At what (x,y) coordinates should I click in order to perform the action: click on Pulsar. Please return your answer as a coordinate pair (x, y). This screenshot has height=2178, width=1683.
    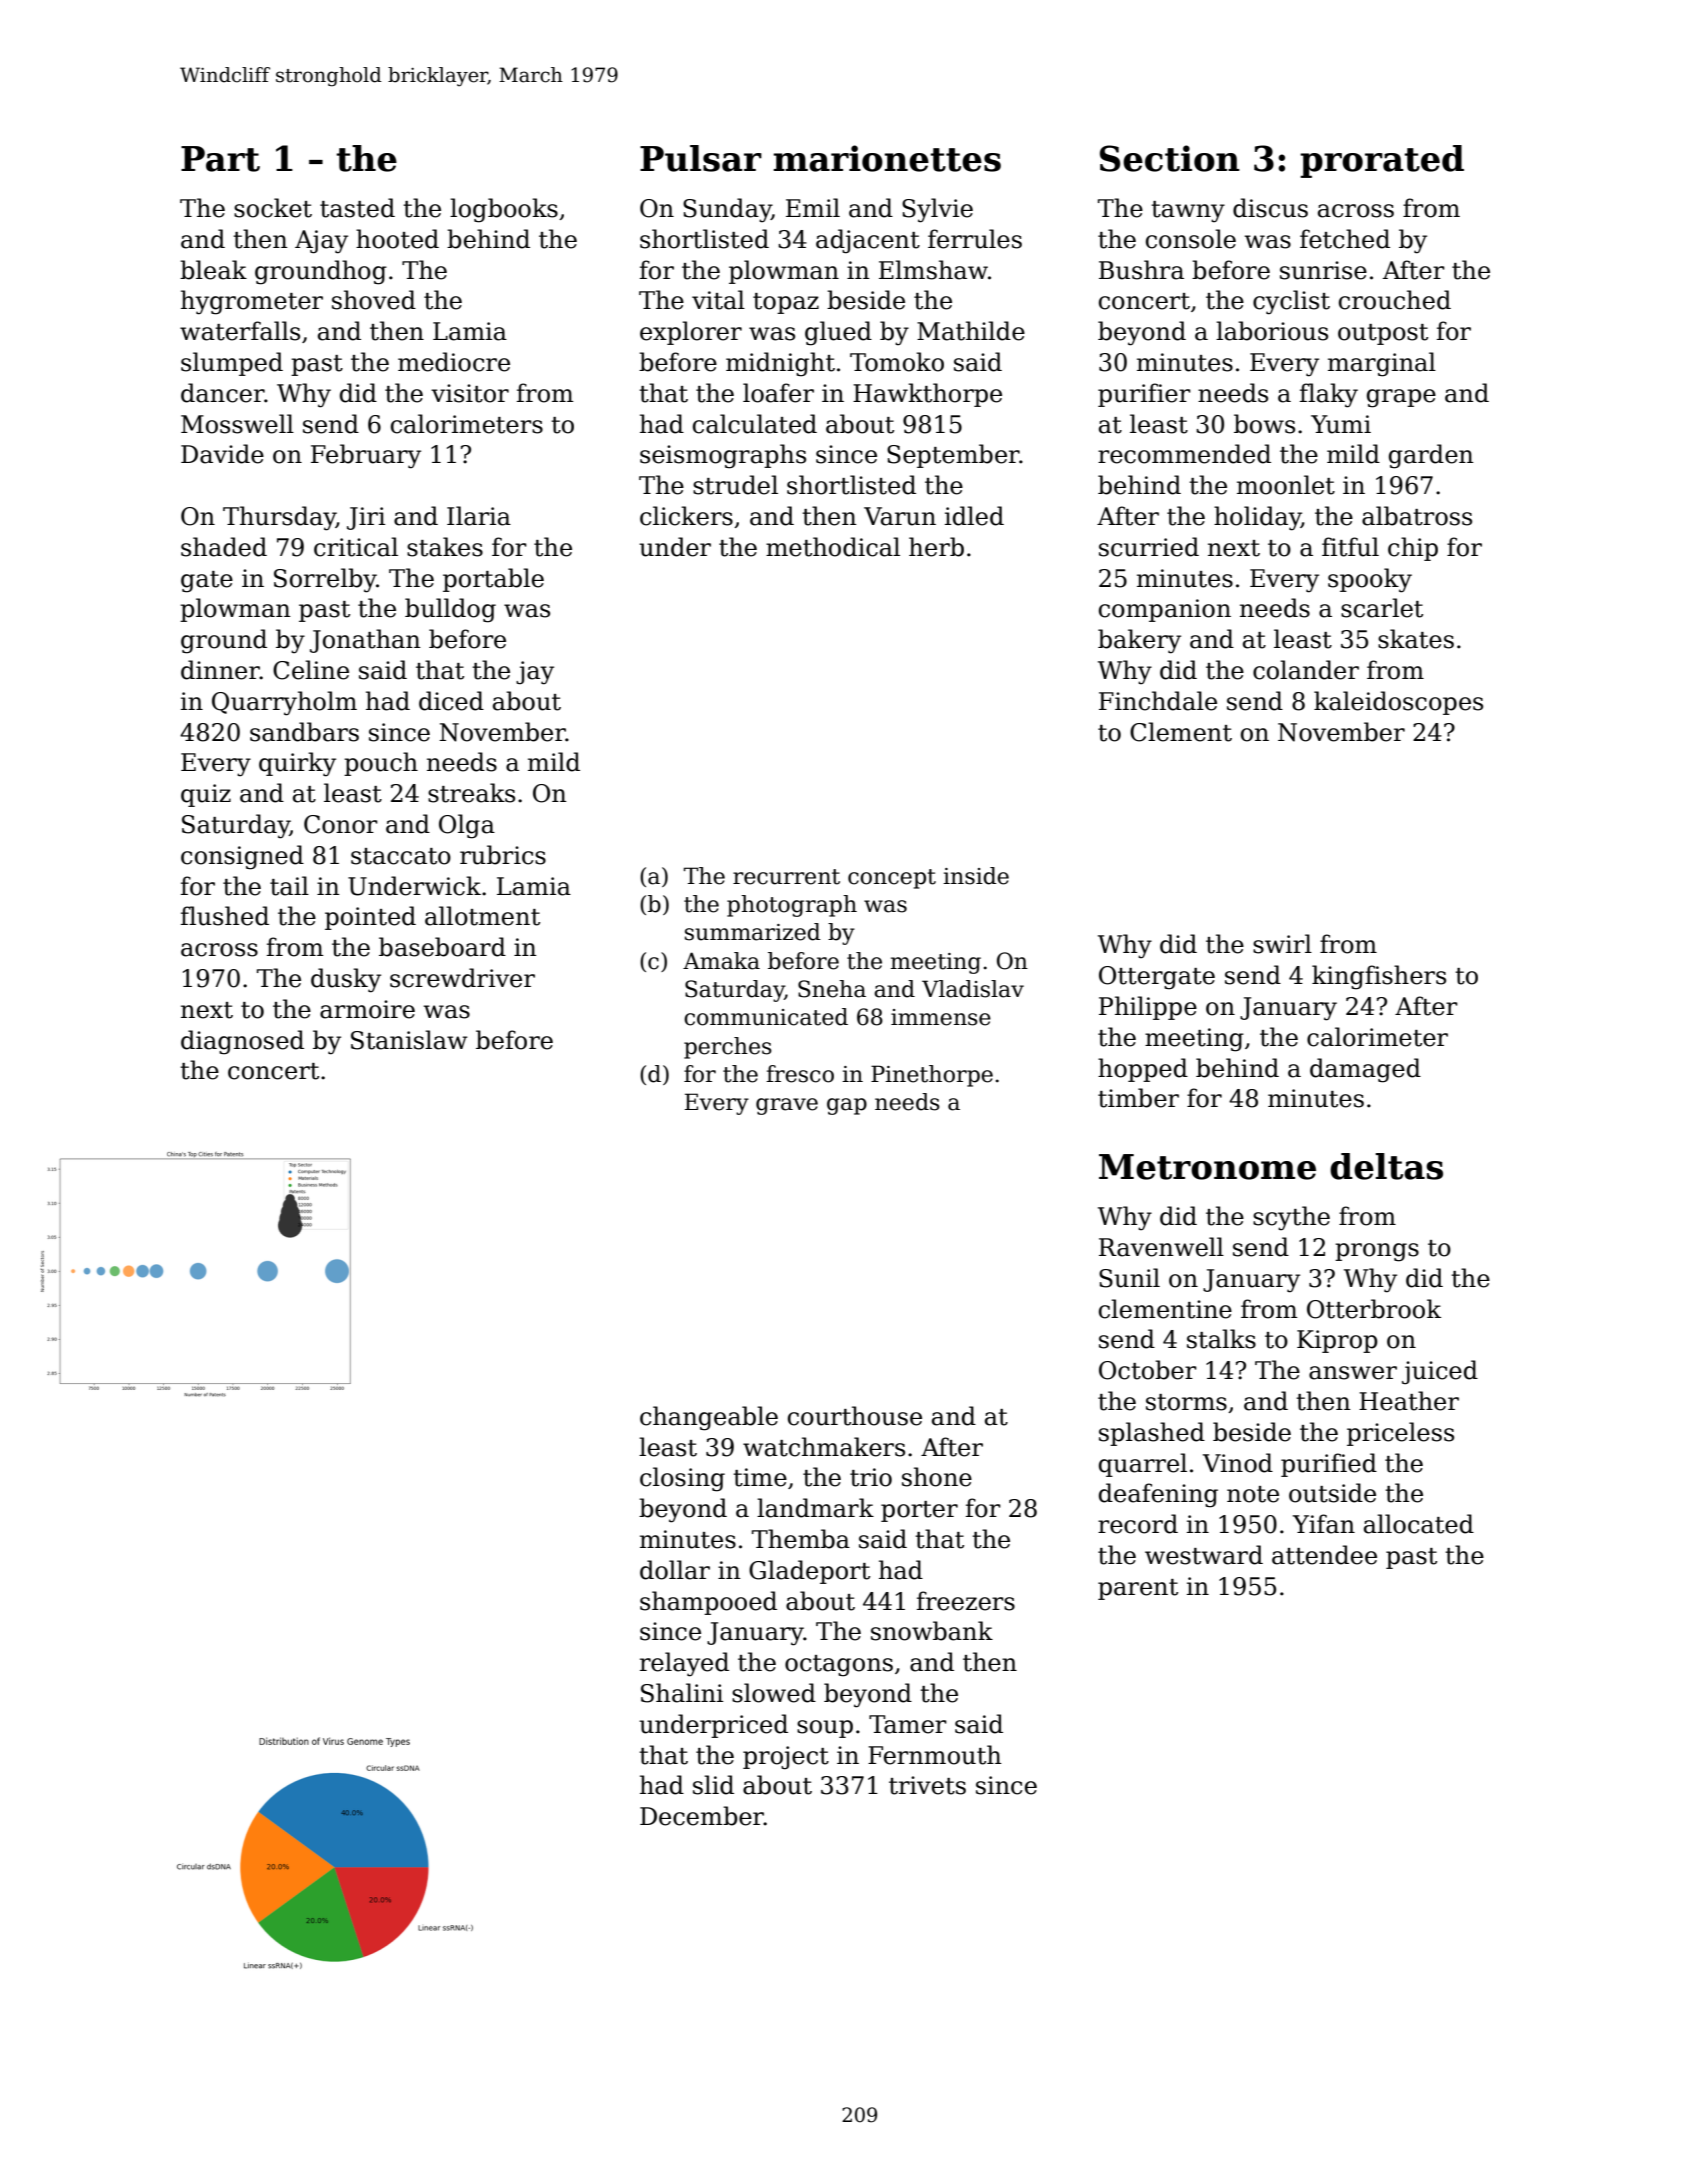
    Looking at the image, I should click on (701, 158).
